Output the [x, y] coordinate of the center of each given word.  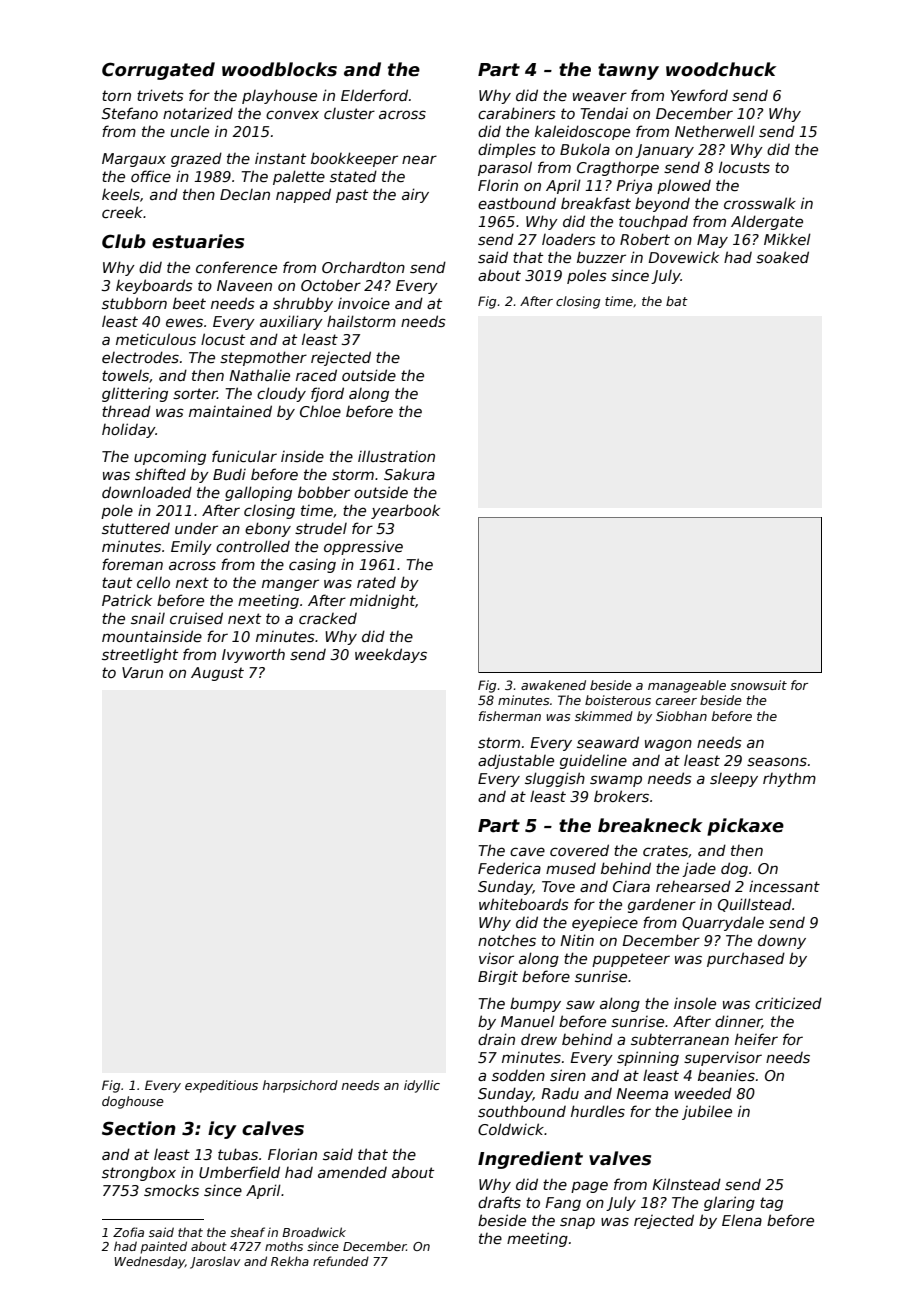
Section [139, 1128]
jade [699, 869]
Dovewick [683, 257]
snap [577, 1223]
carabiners [517, 113]
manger [290, 585]
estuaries [198, 241]
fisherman [510, 716]
